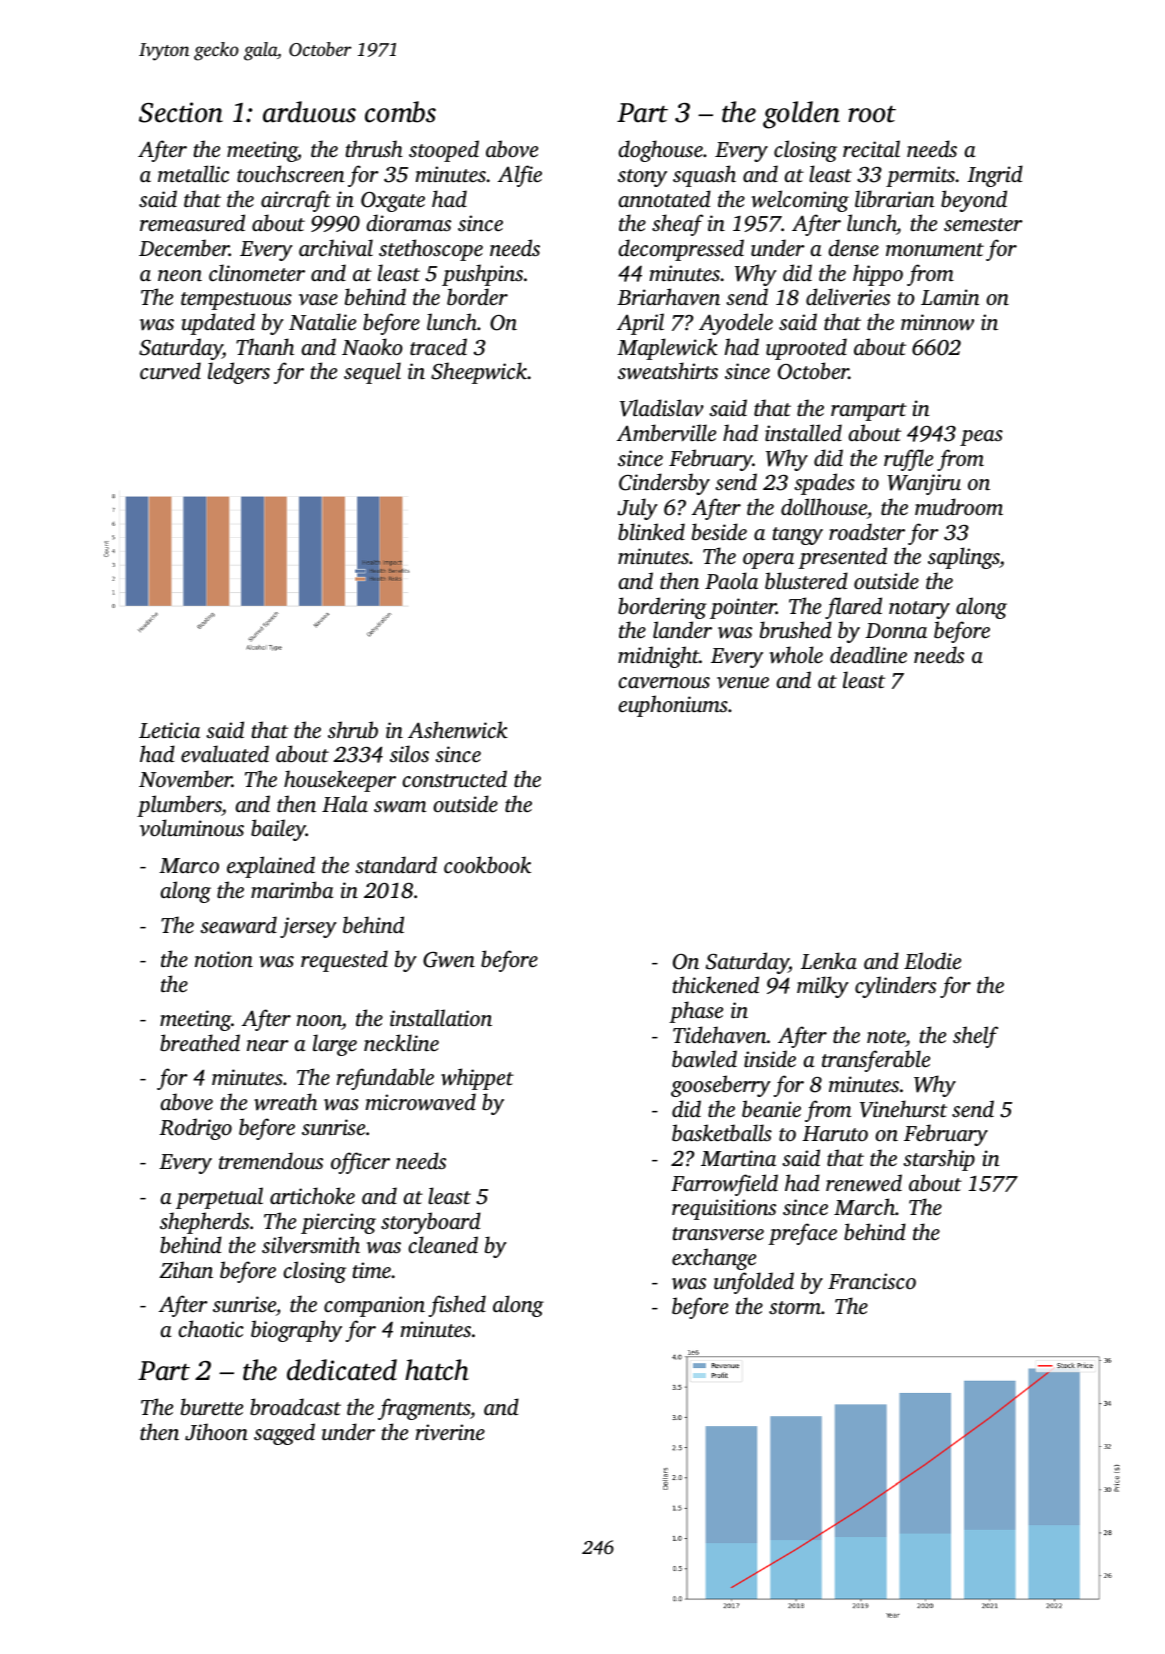 The image size is (1165, 1654). Describe the element at coordinates (400, 112) in the screenshot. I see `combs` at that location.
